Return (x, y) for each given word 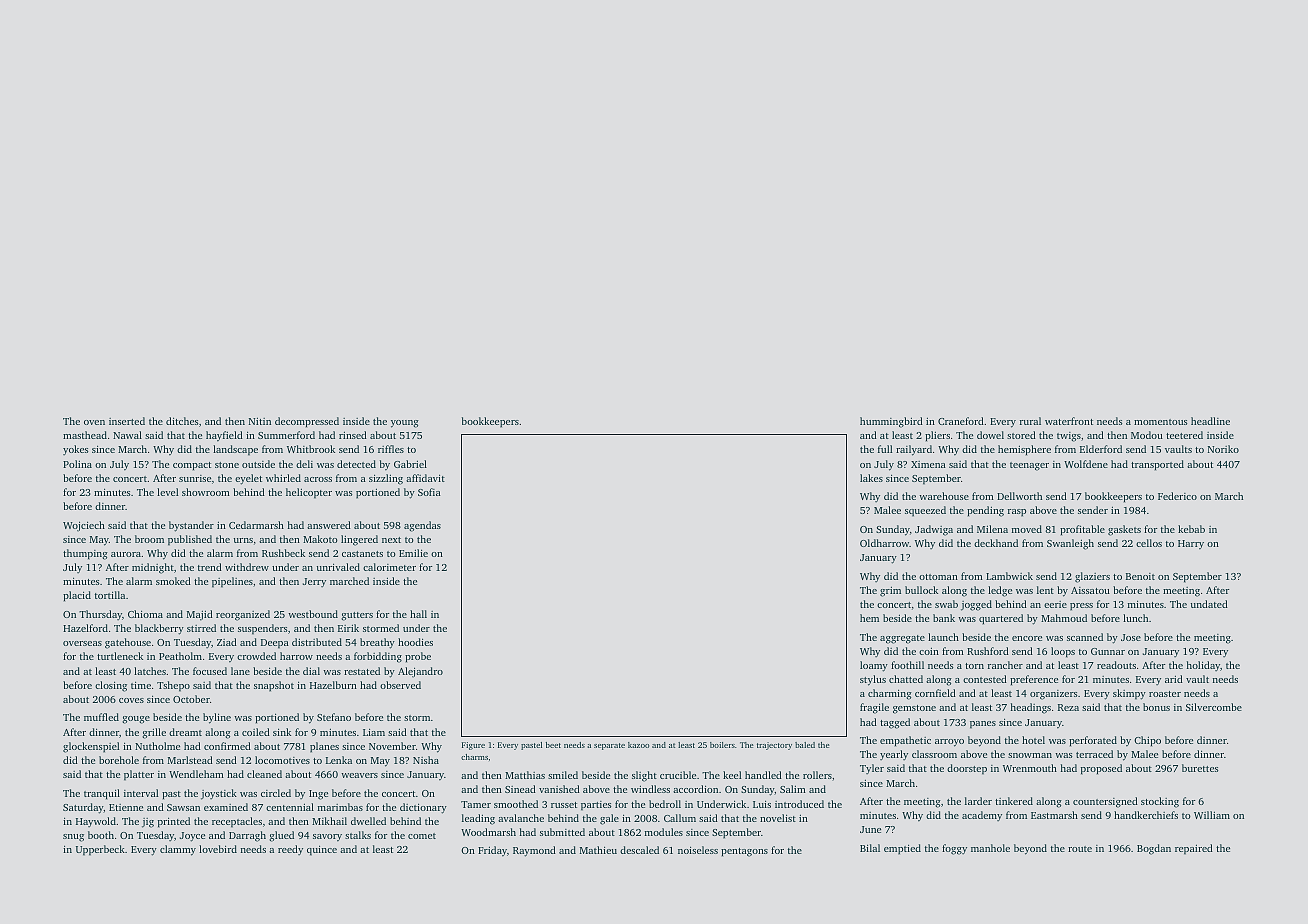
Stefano (334, 717)
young (405, 424)
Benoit (1140, 576)
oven (94, 422)
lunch (1135, 618)
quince (322, 851)
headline (1210, 421)
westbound (313, 614)
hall (418, 614)
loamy (874, 666)
